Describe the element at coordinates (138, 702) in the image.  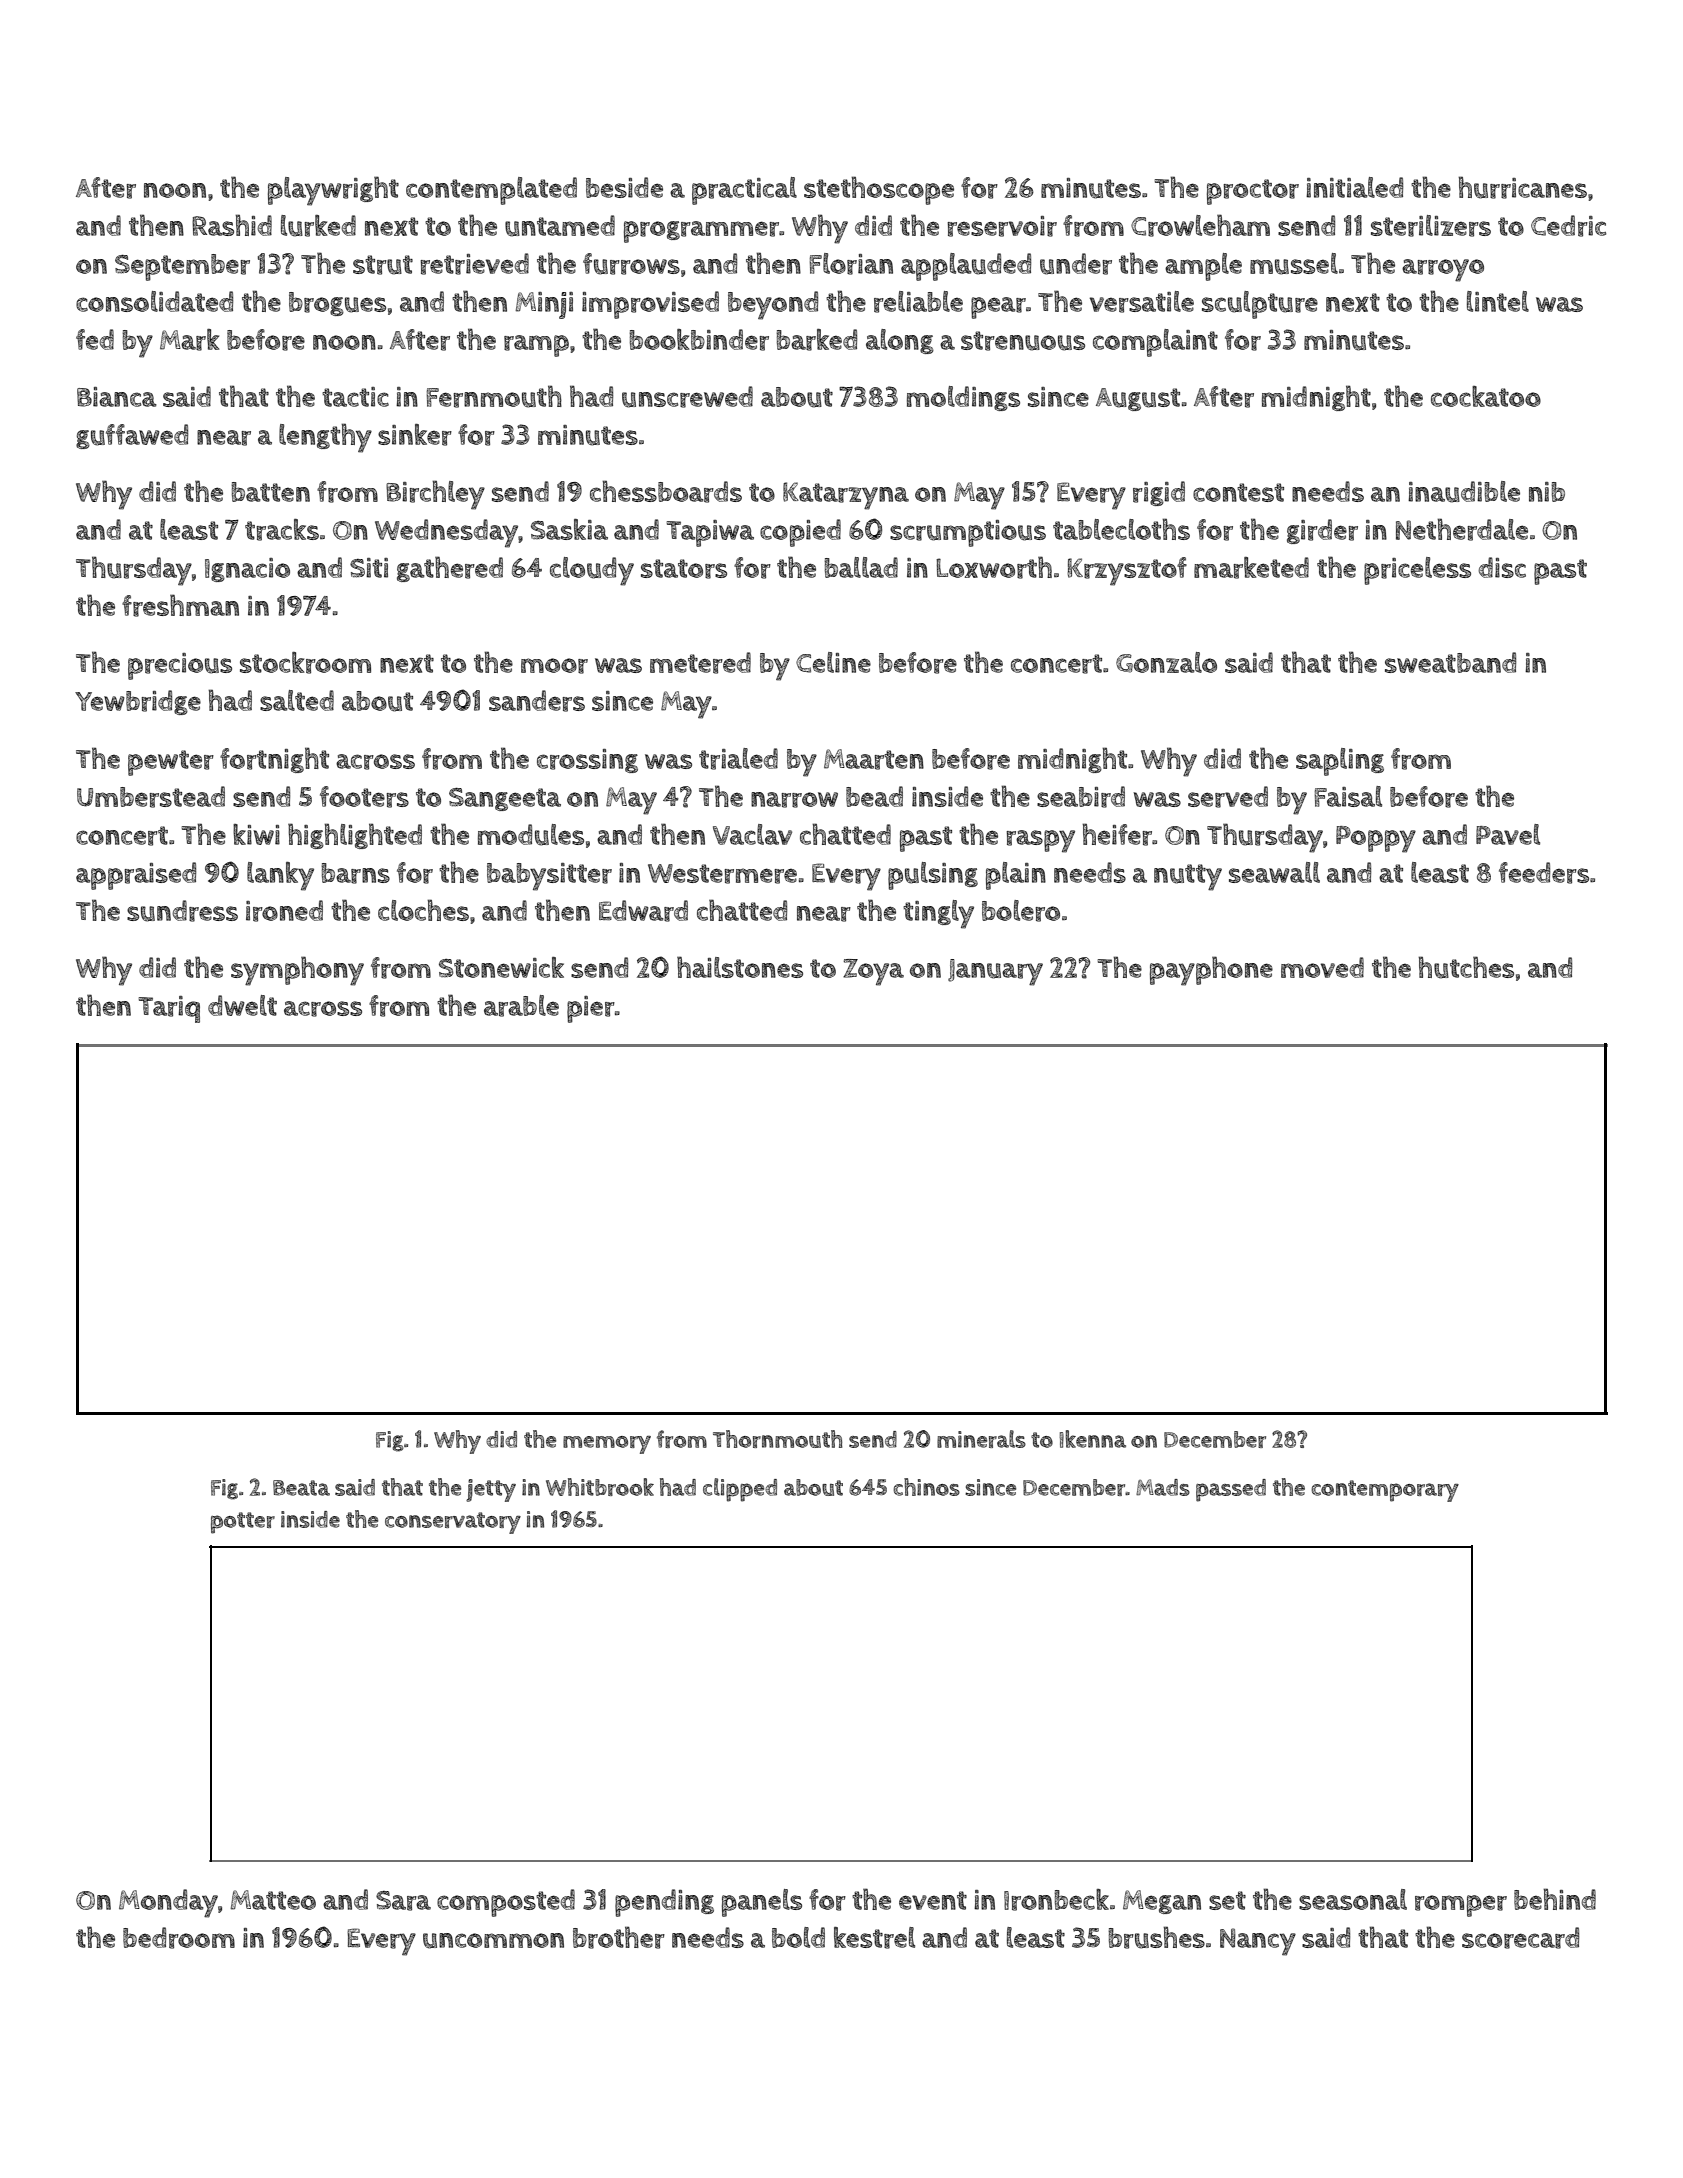
I see `Yewbridge` at that location.
